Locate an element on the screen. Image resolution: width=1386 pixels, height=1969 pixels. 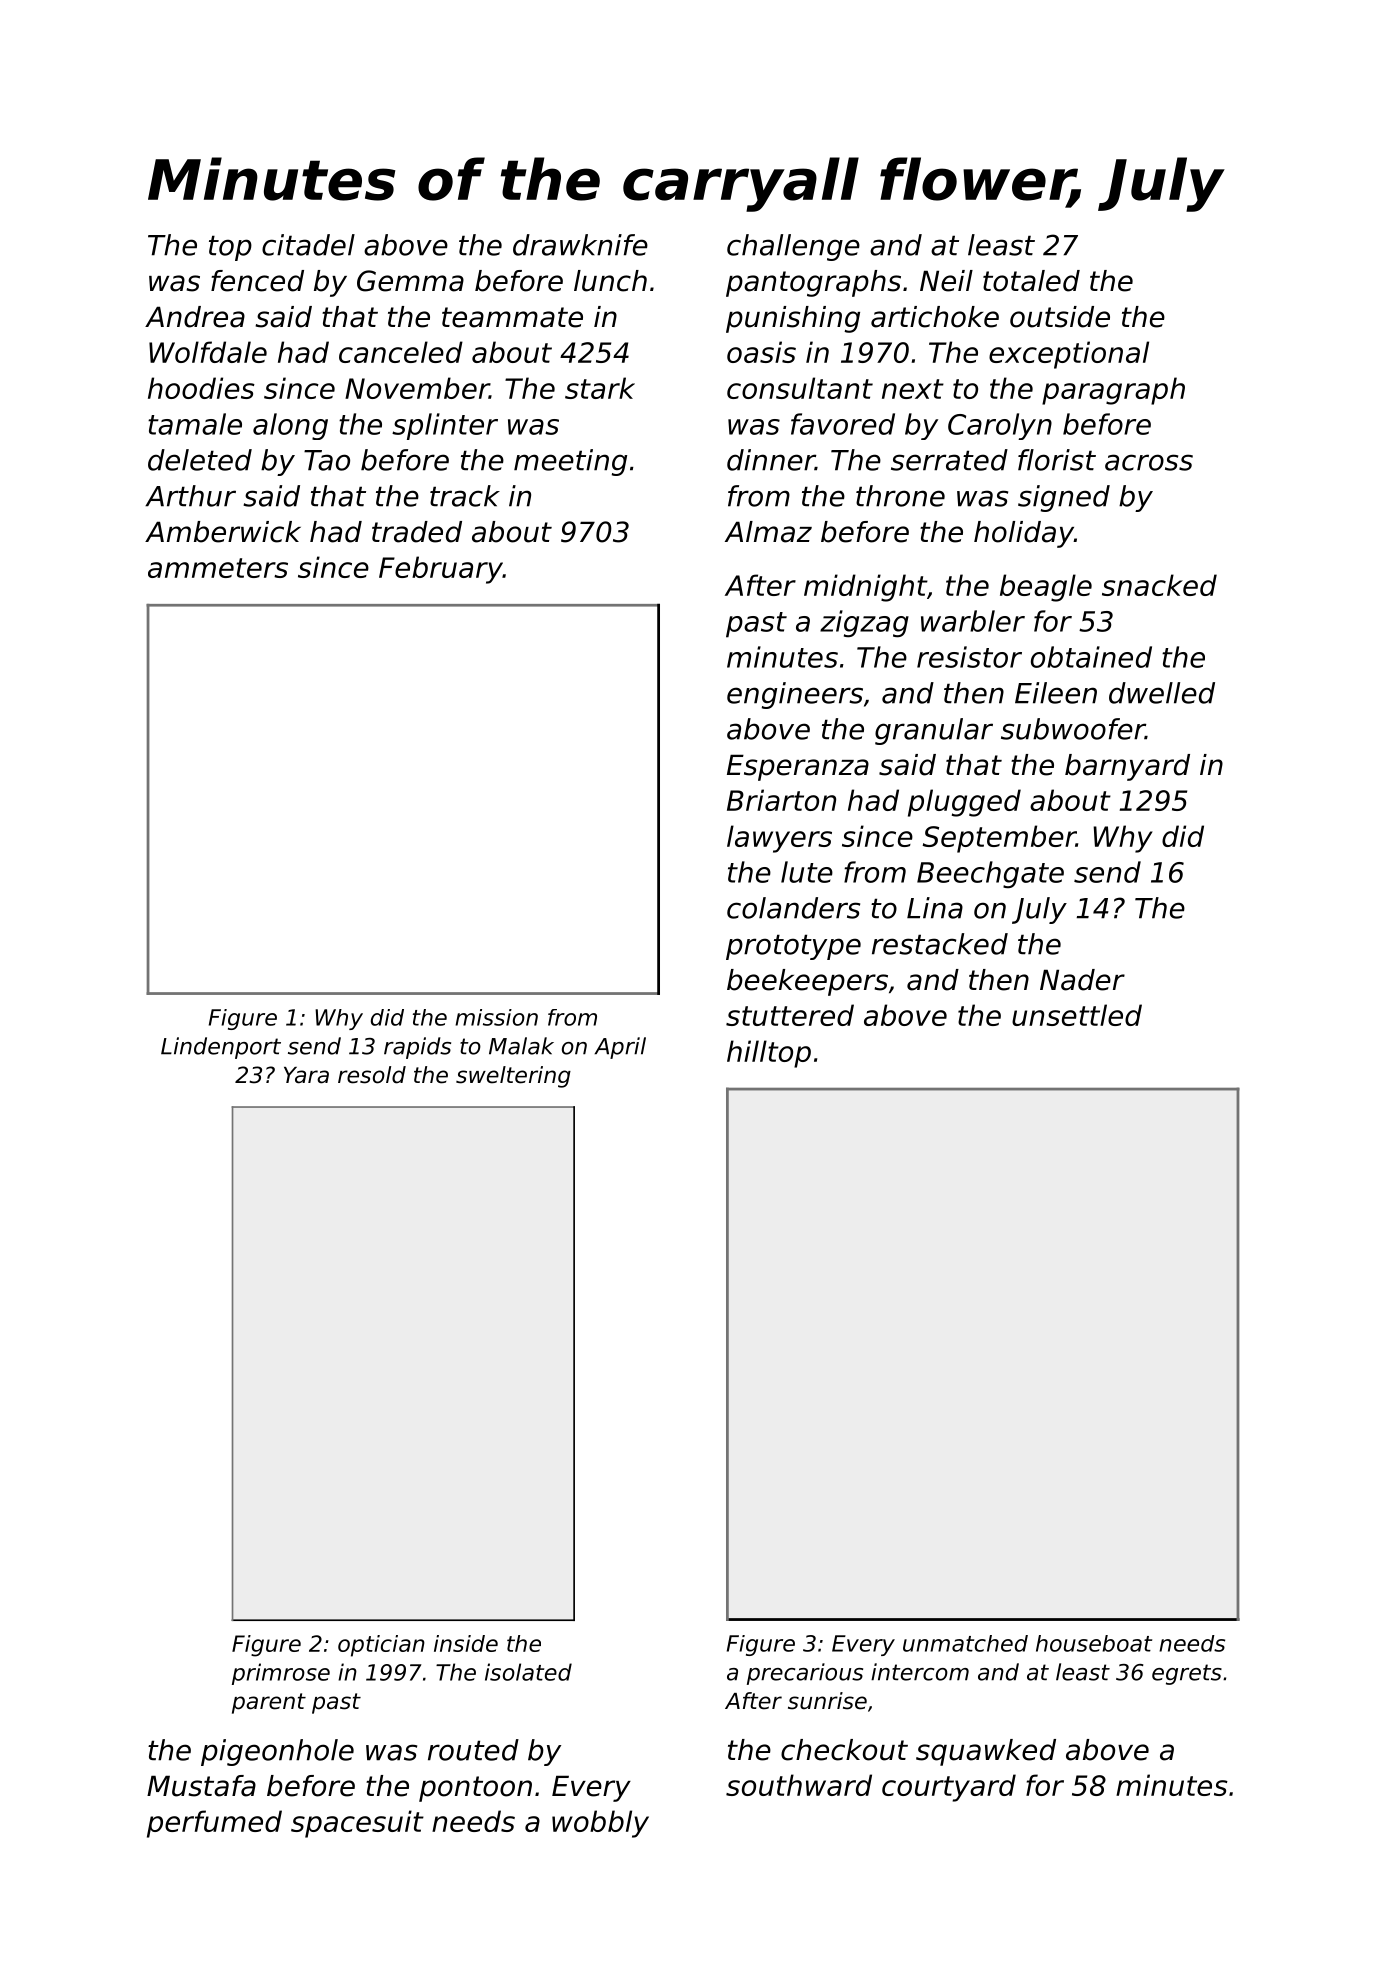
paragraph is located at coordinates (1113, 391).
